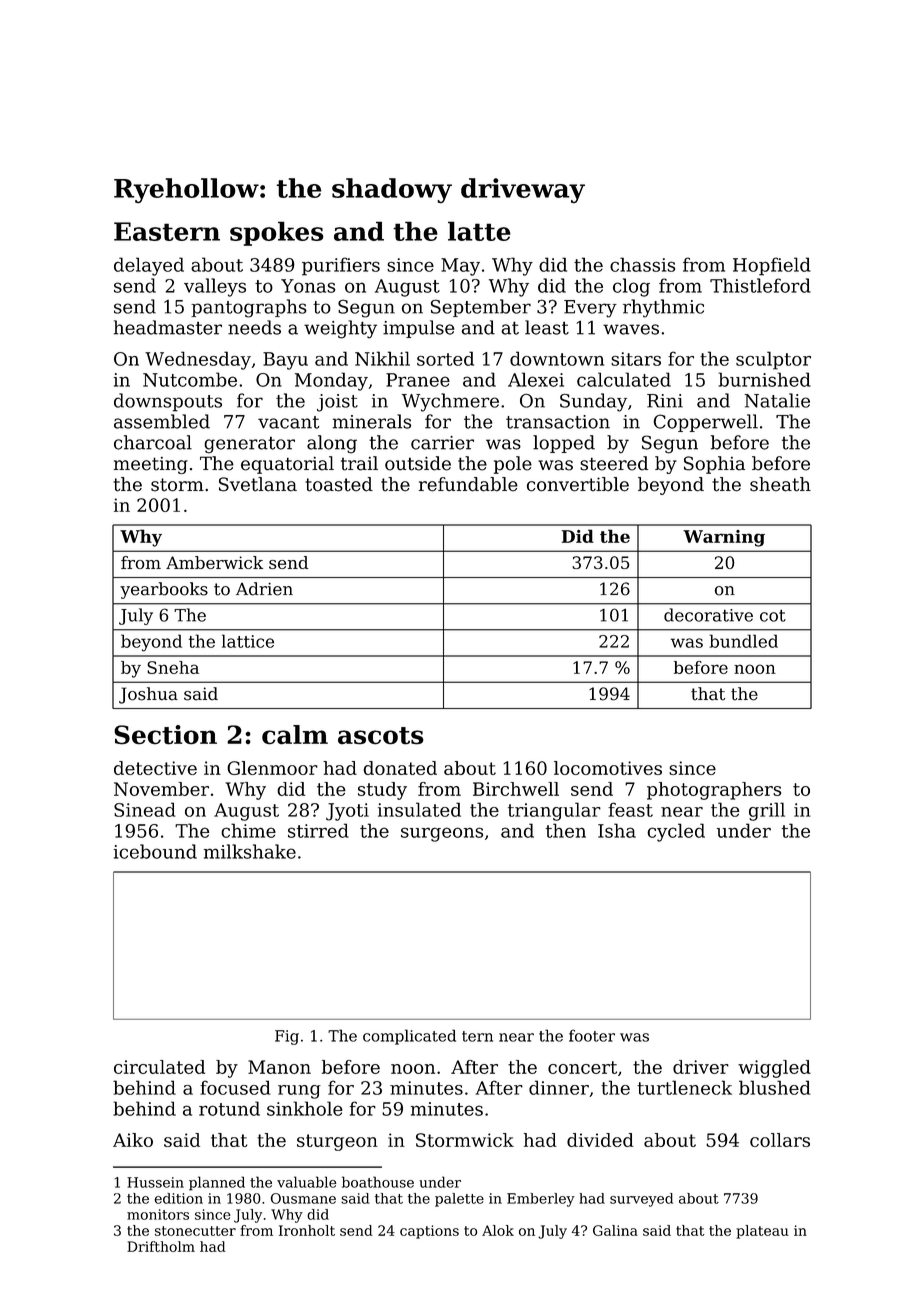  Describe the element at coordinates (590, 309) in the image. I see `Every` at that location.
